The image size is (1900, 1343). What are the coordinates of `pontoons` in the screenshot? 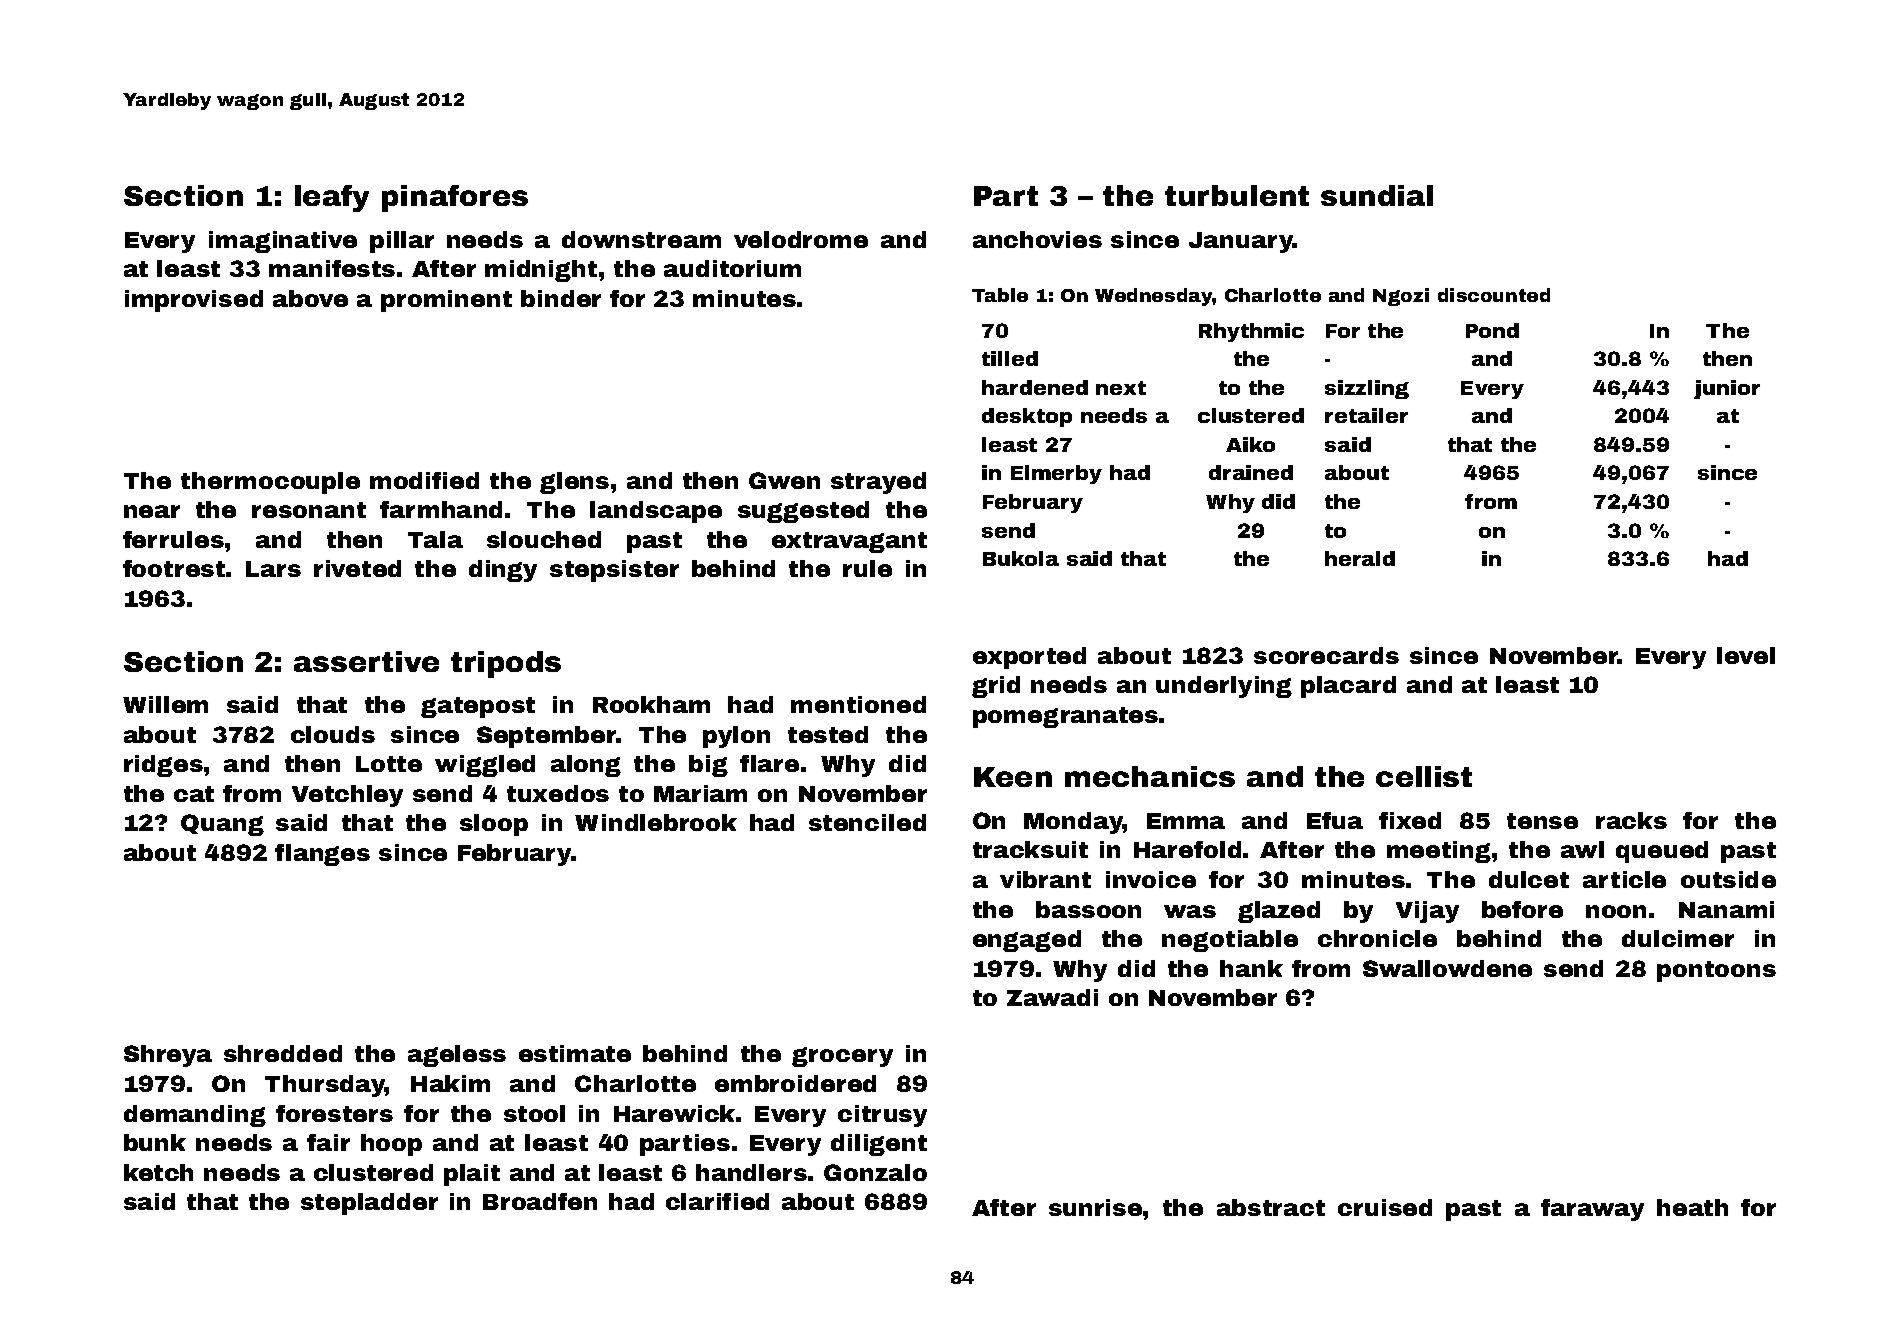 It's located at (1716, 971).
